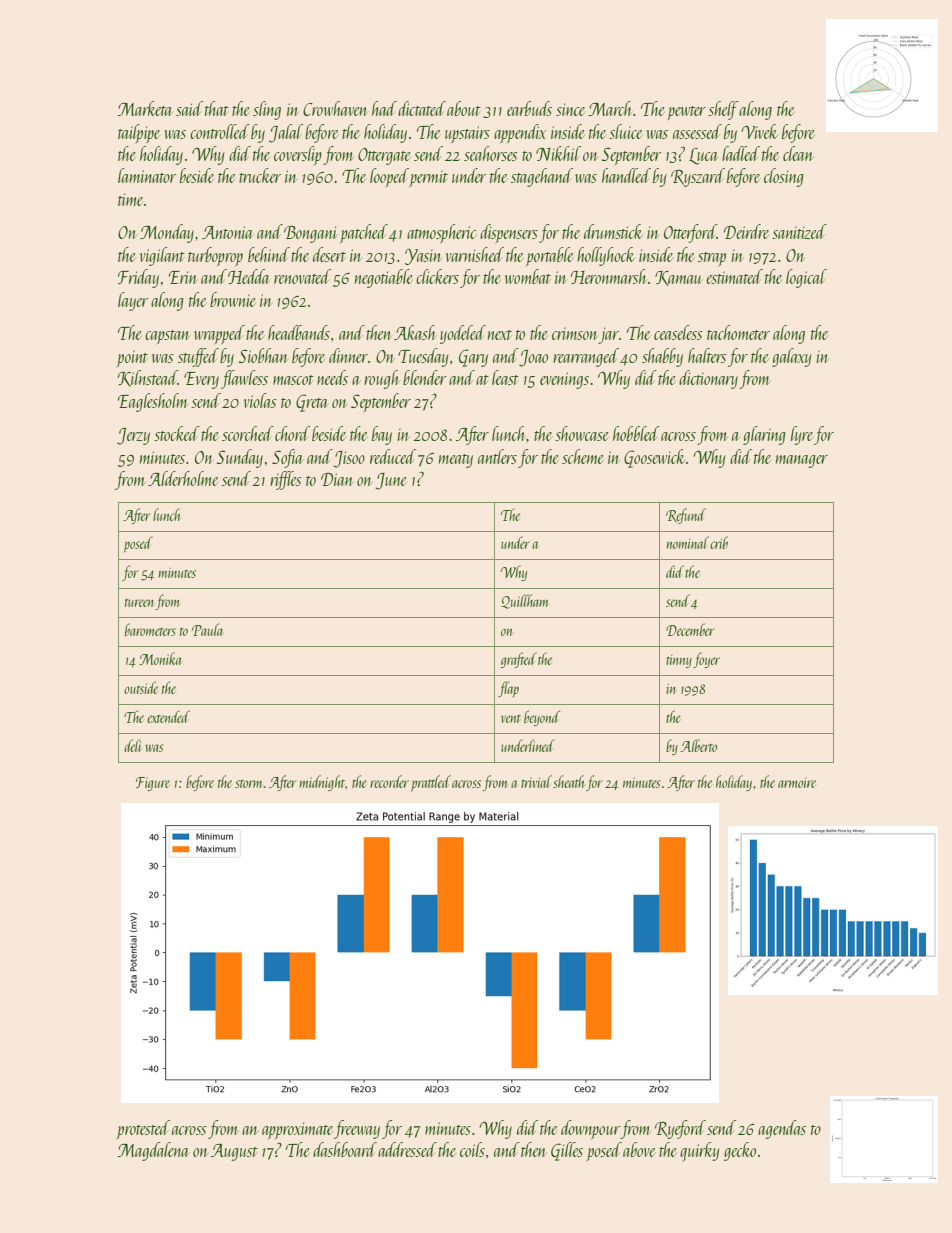 This screenshot has width=952, height=1233. I want to click on tinny, so click(679, 661).
